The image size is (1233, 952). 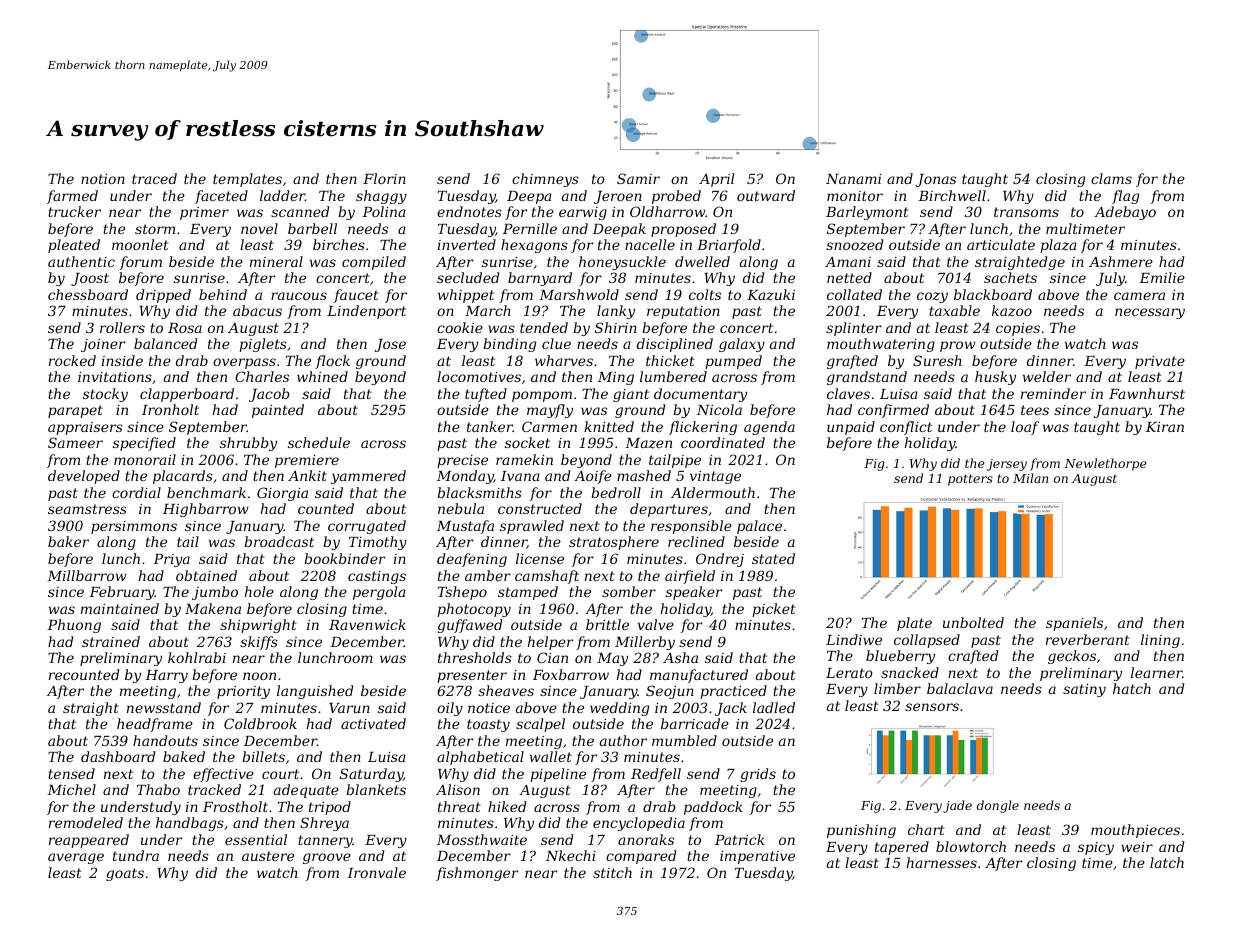 I want to click on secluded, so click(x=468, y=277).
